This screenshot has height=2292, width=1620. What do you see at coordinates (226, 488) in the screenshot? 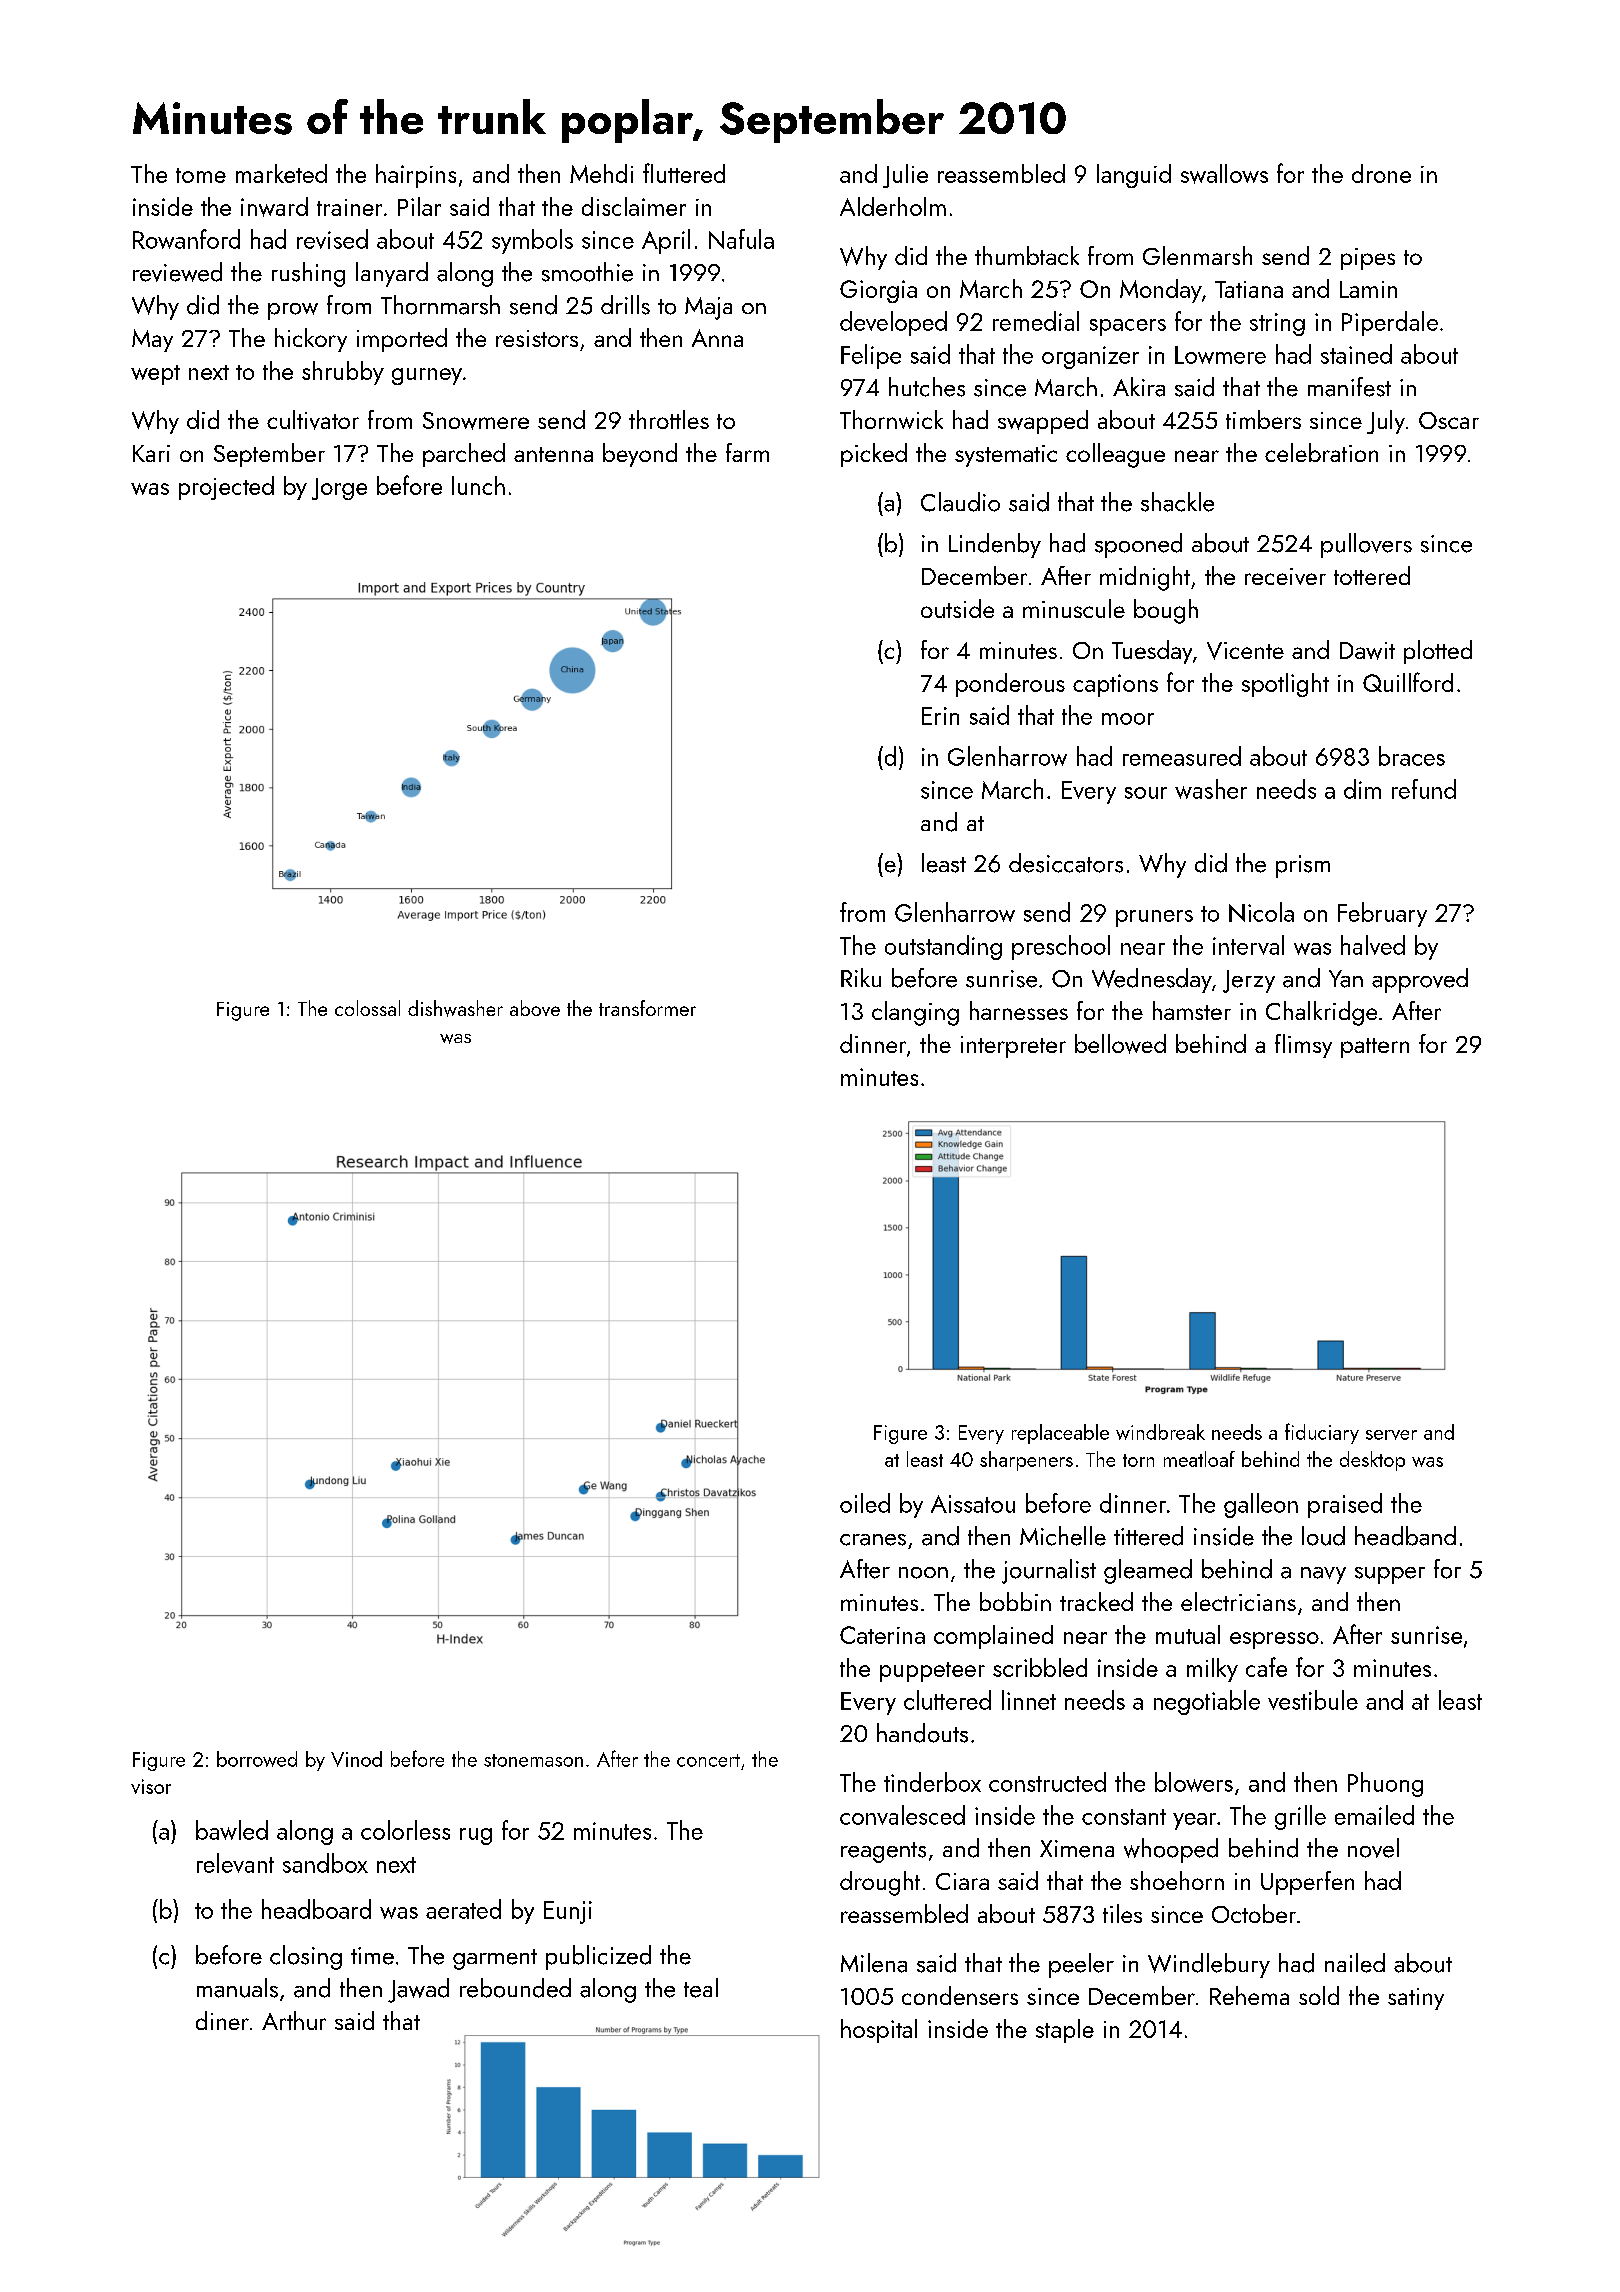
I see `projected` at bounding box center [226, 488].
